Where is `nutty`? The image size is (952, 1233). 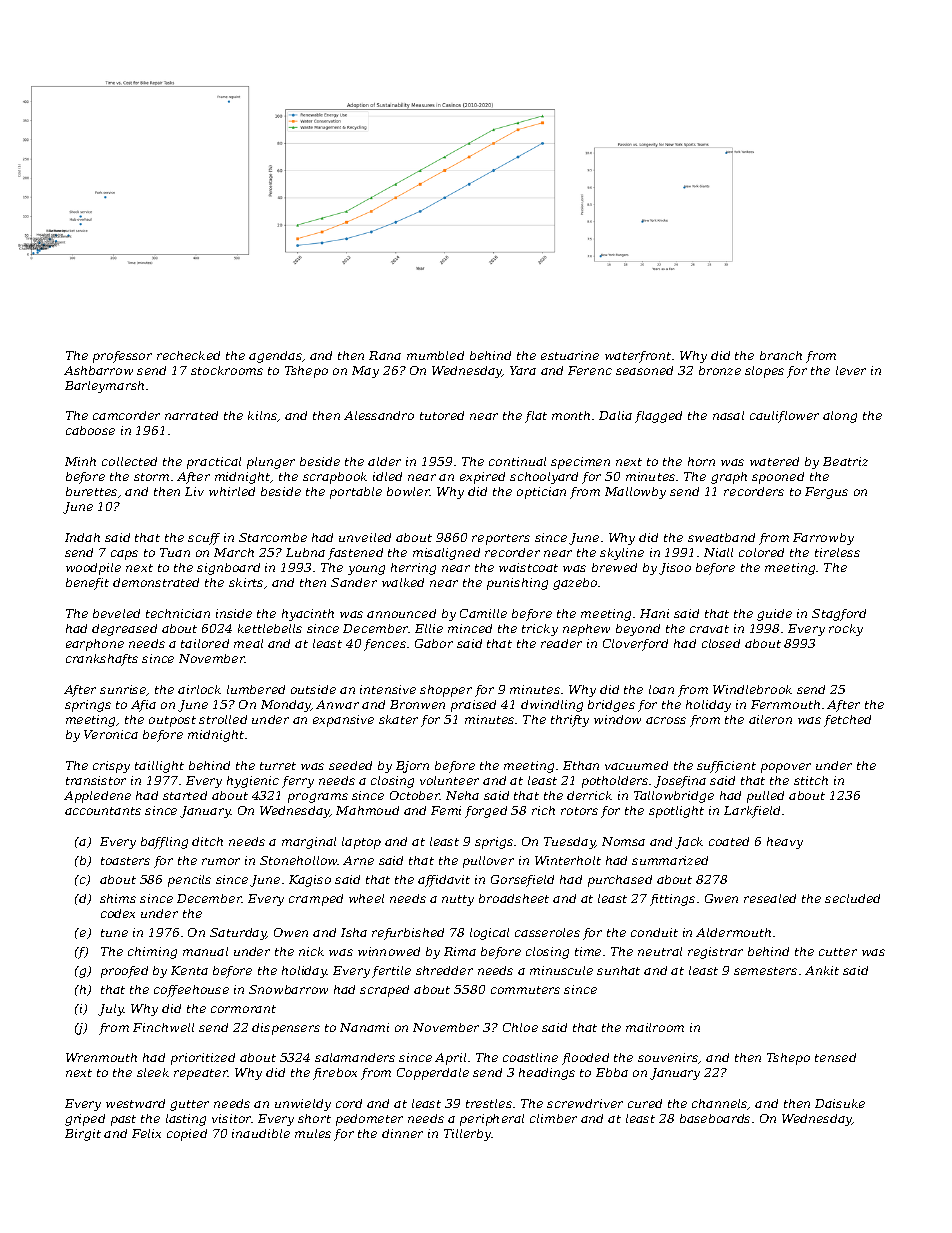 nutty is located at coordinates (458, 900).
